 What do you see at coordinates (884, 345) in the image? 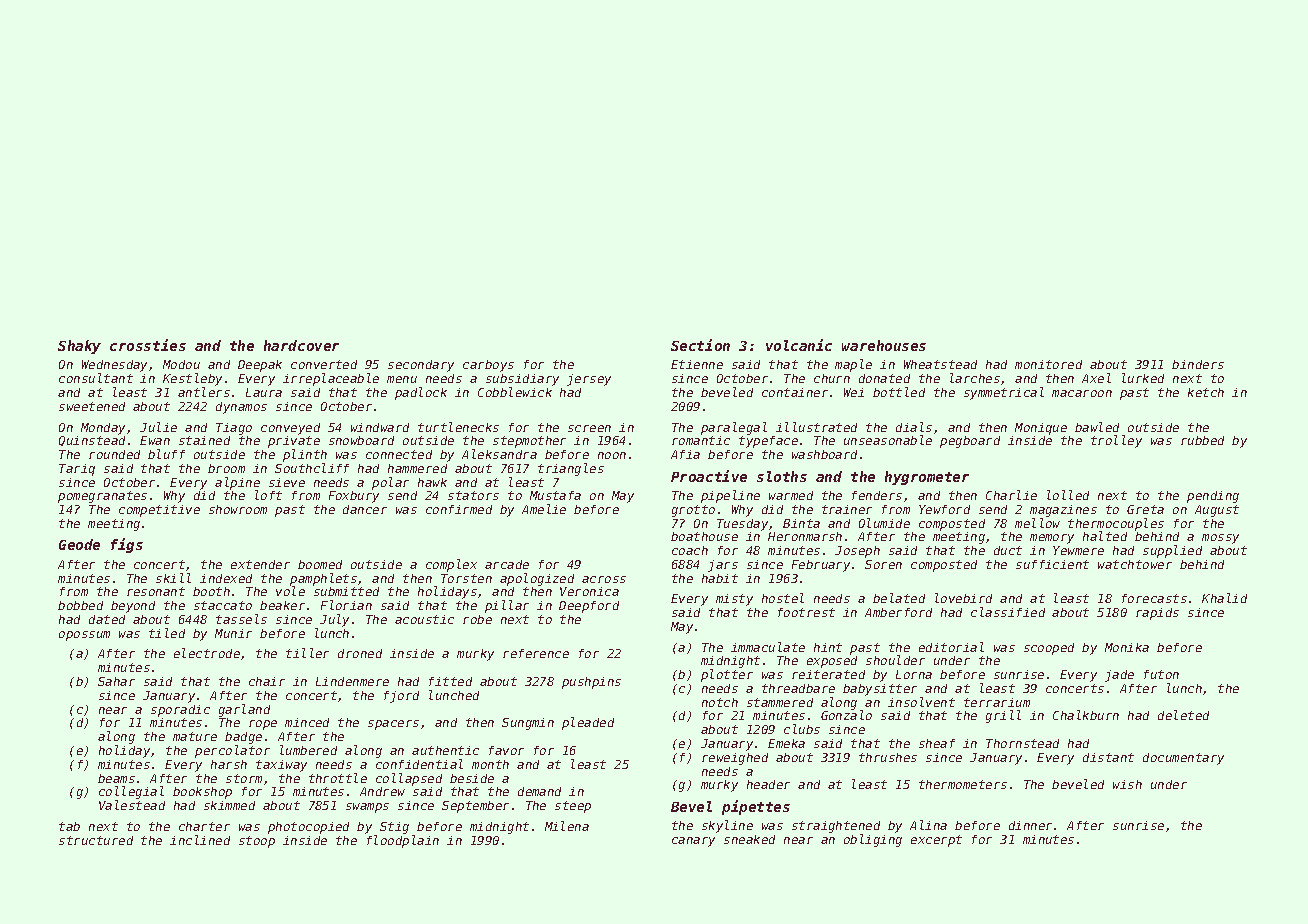
I see `warehouses` at bounding box center [884, 345].
